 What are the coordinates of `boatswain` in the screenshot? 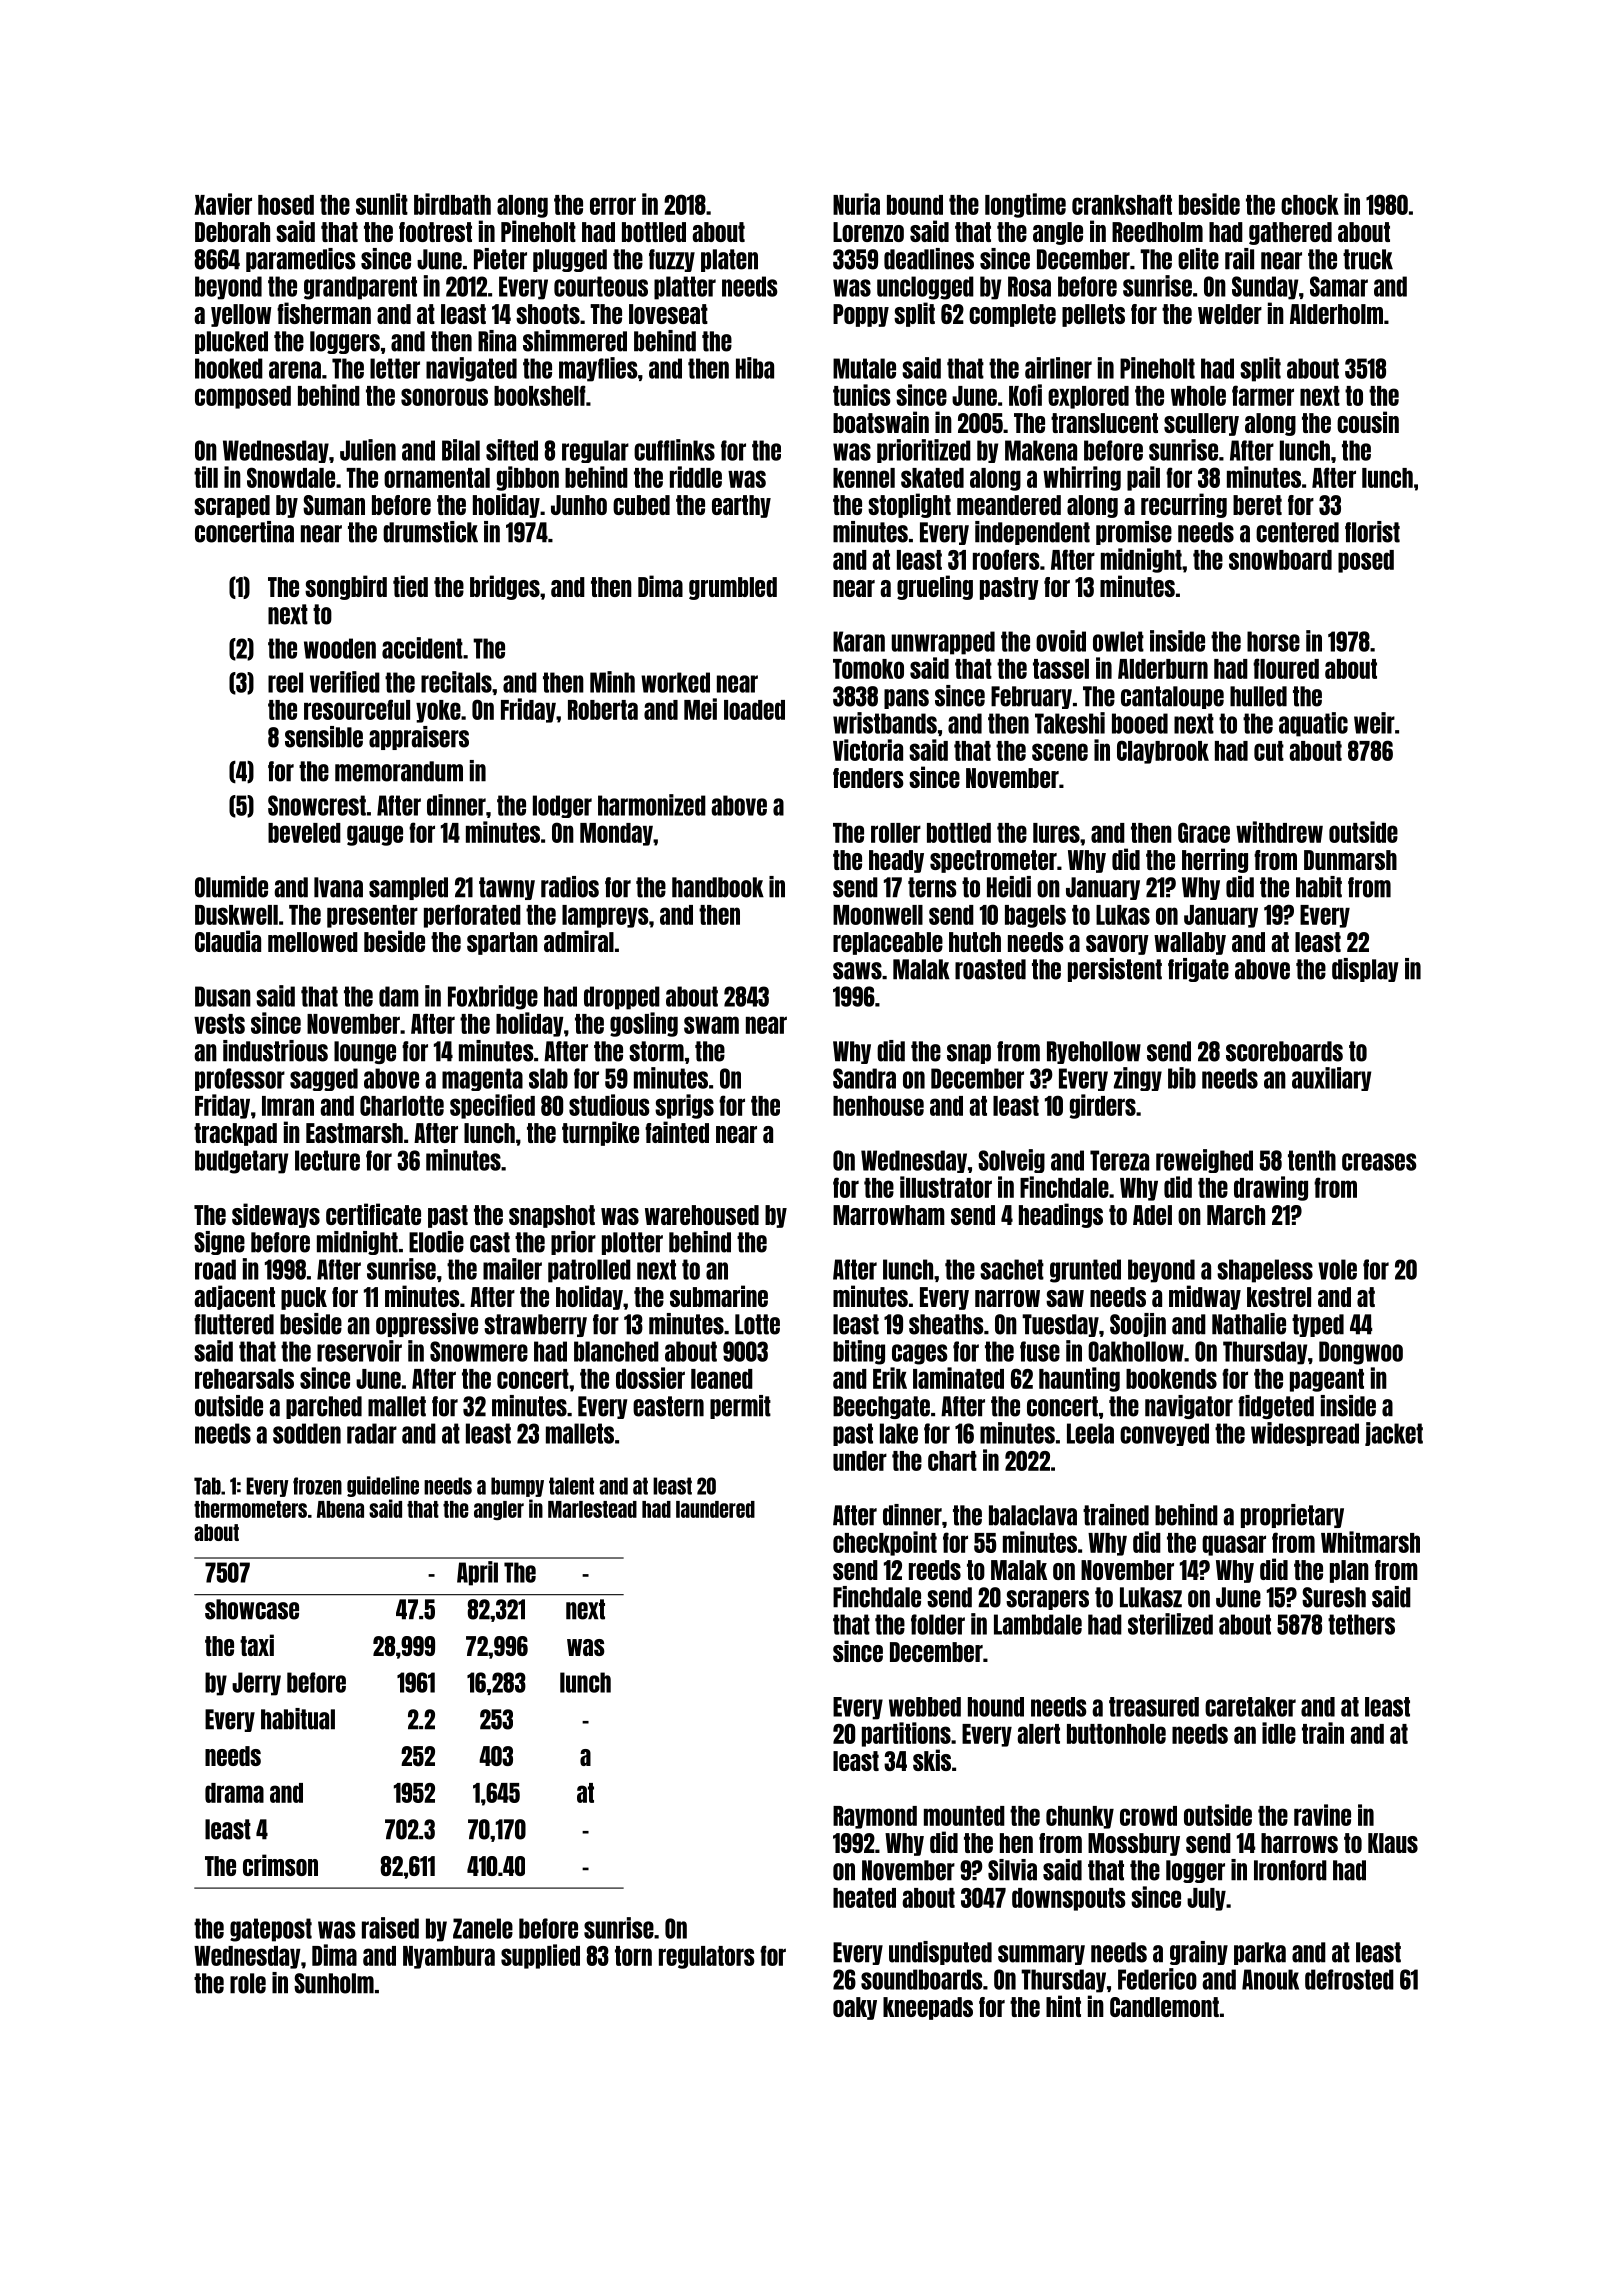 It's located at (881, 422).
